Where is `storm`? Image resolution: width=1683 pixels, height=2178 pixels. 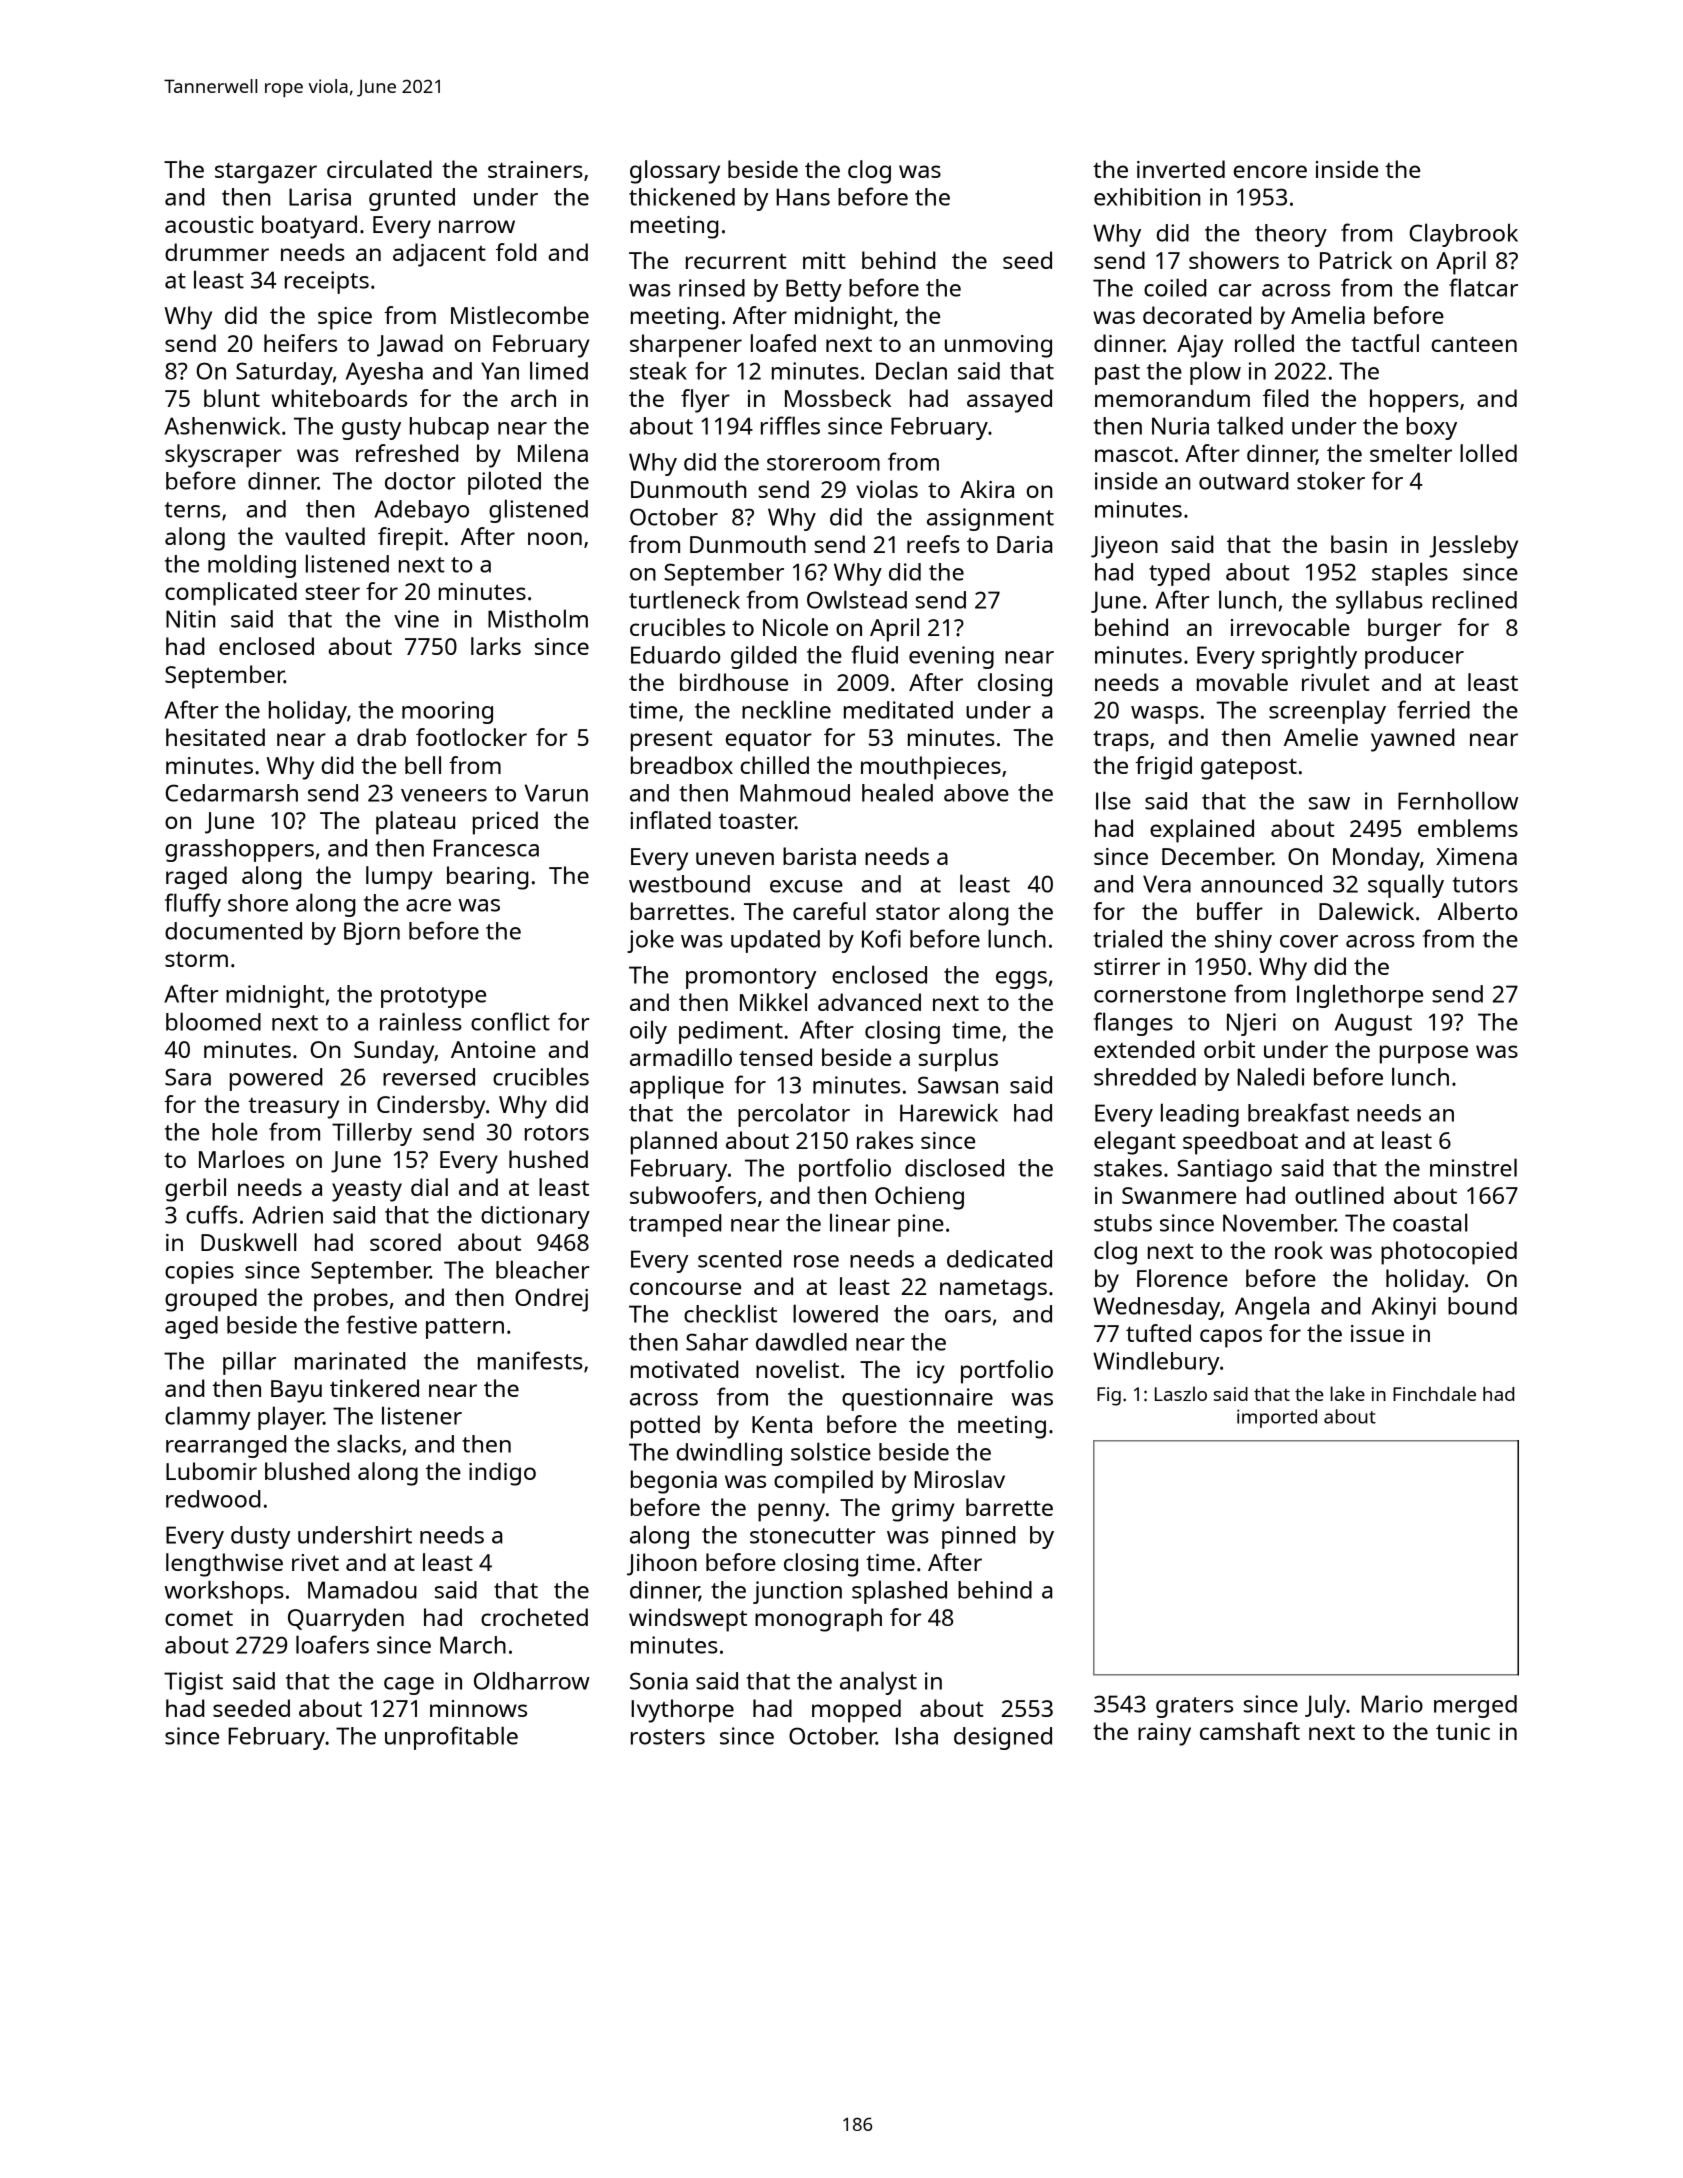 storm is located at coordinates (196, 959).
